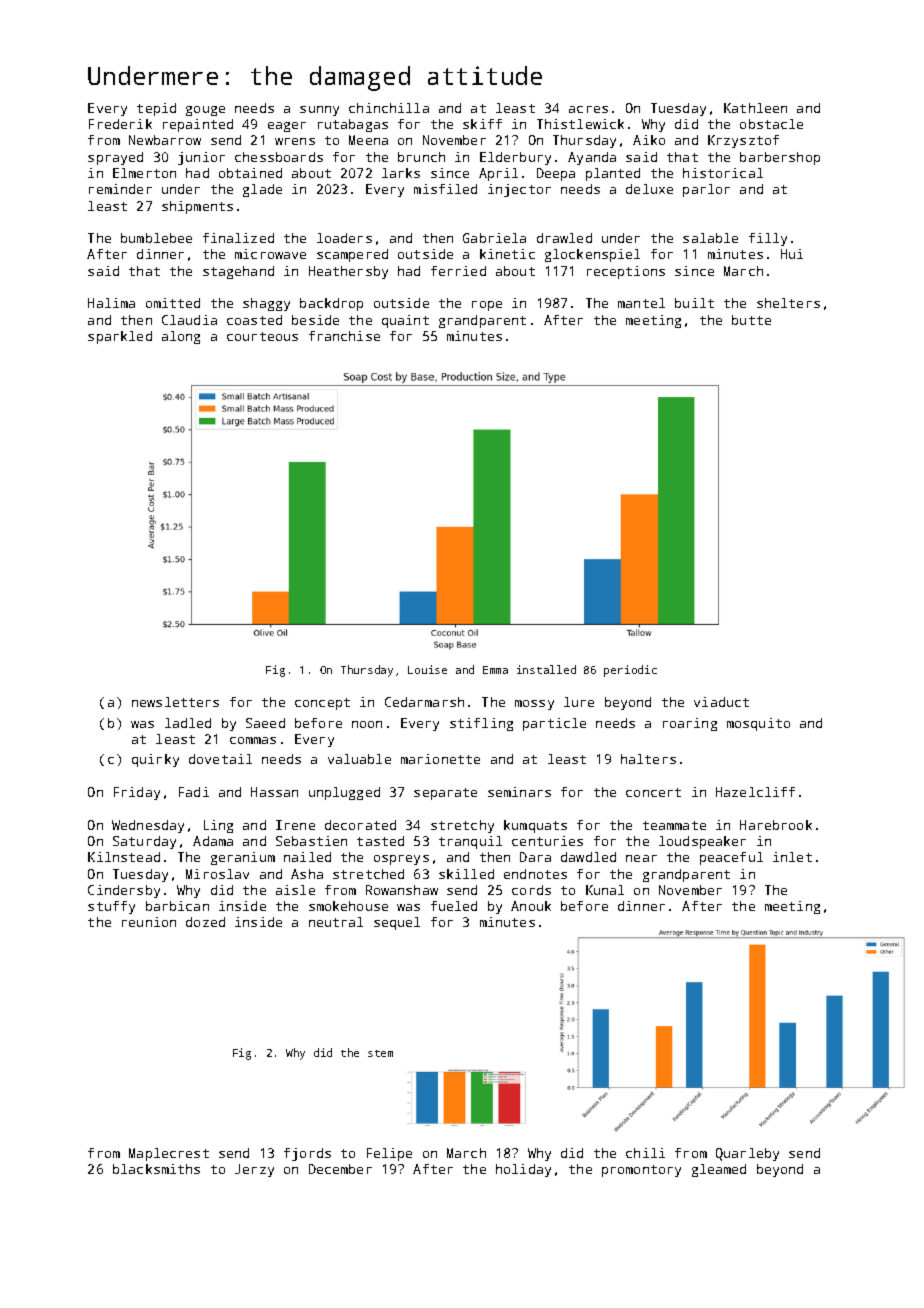 The width and height of the image is (924, 1308). What do you see at coordinates (175, 702) in the image?
I see `newsletters` at bounding box center [175, 702].
